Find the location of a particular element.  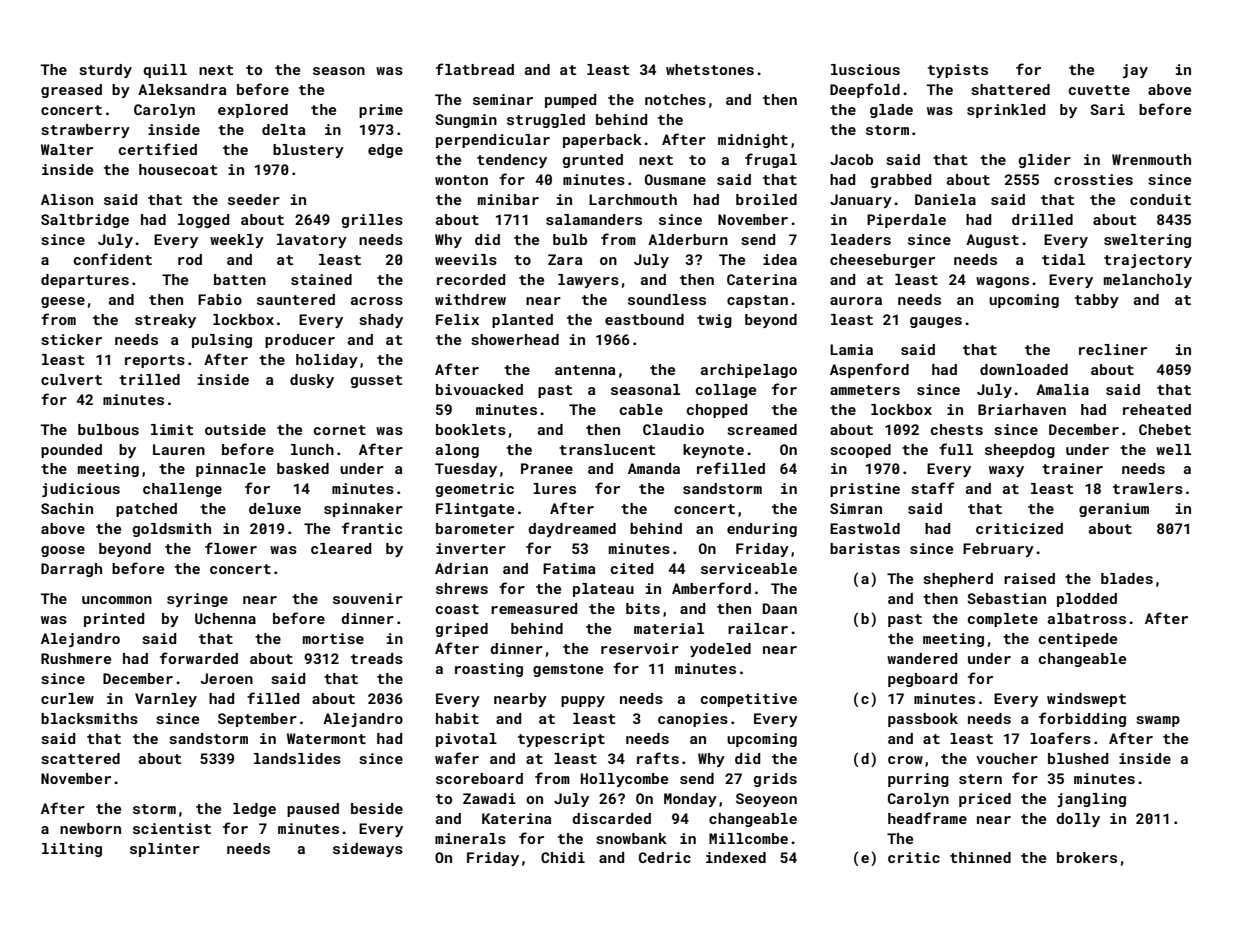

splinter is located at coordinates (165, 850).
